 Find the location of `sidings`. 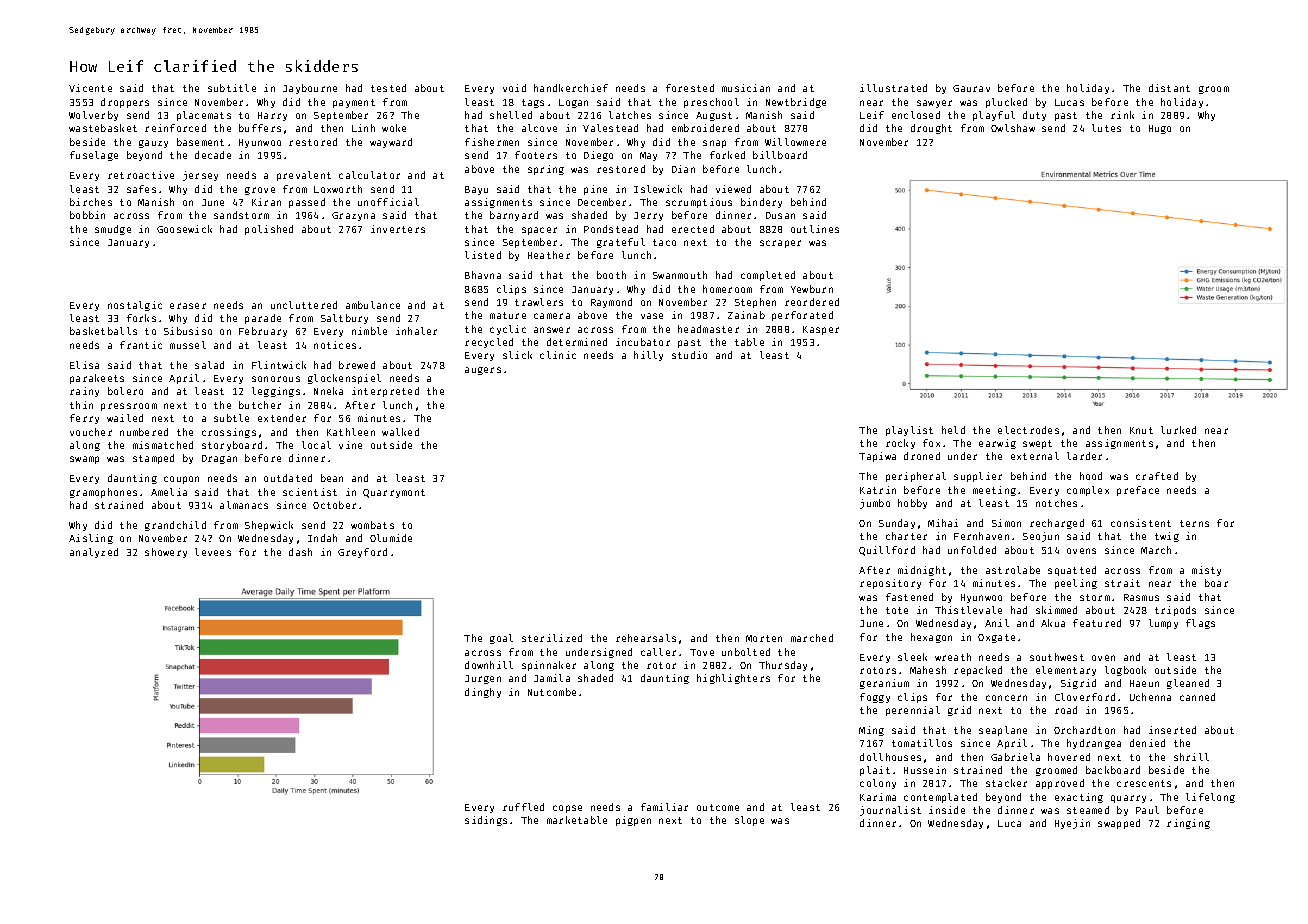

sidings is located at coordinates (486, 821).
